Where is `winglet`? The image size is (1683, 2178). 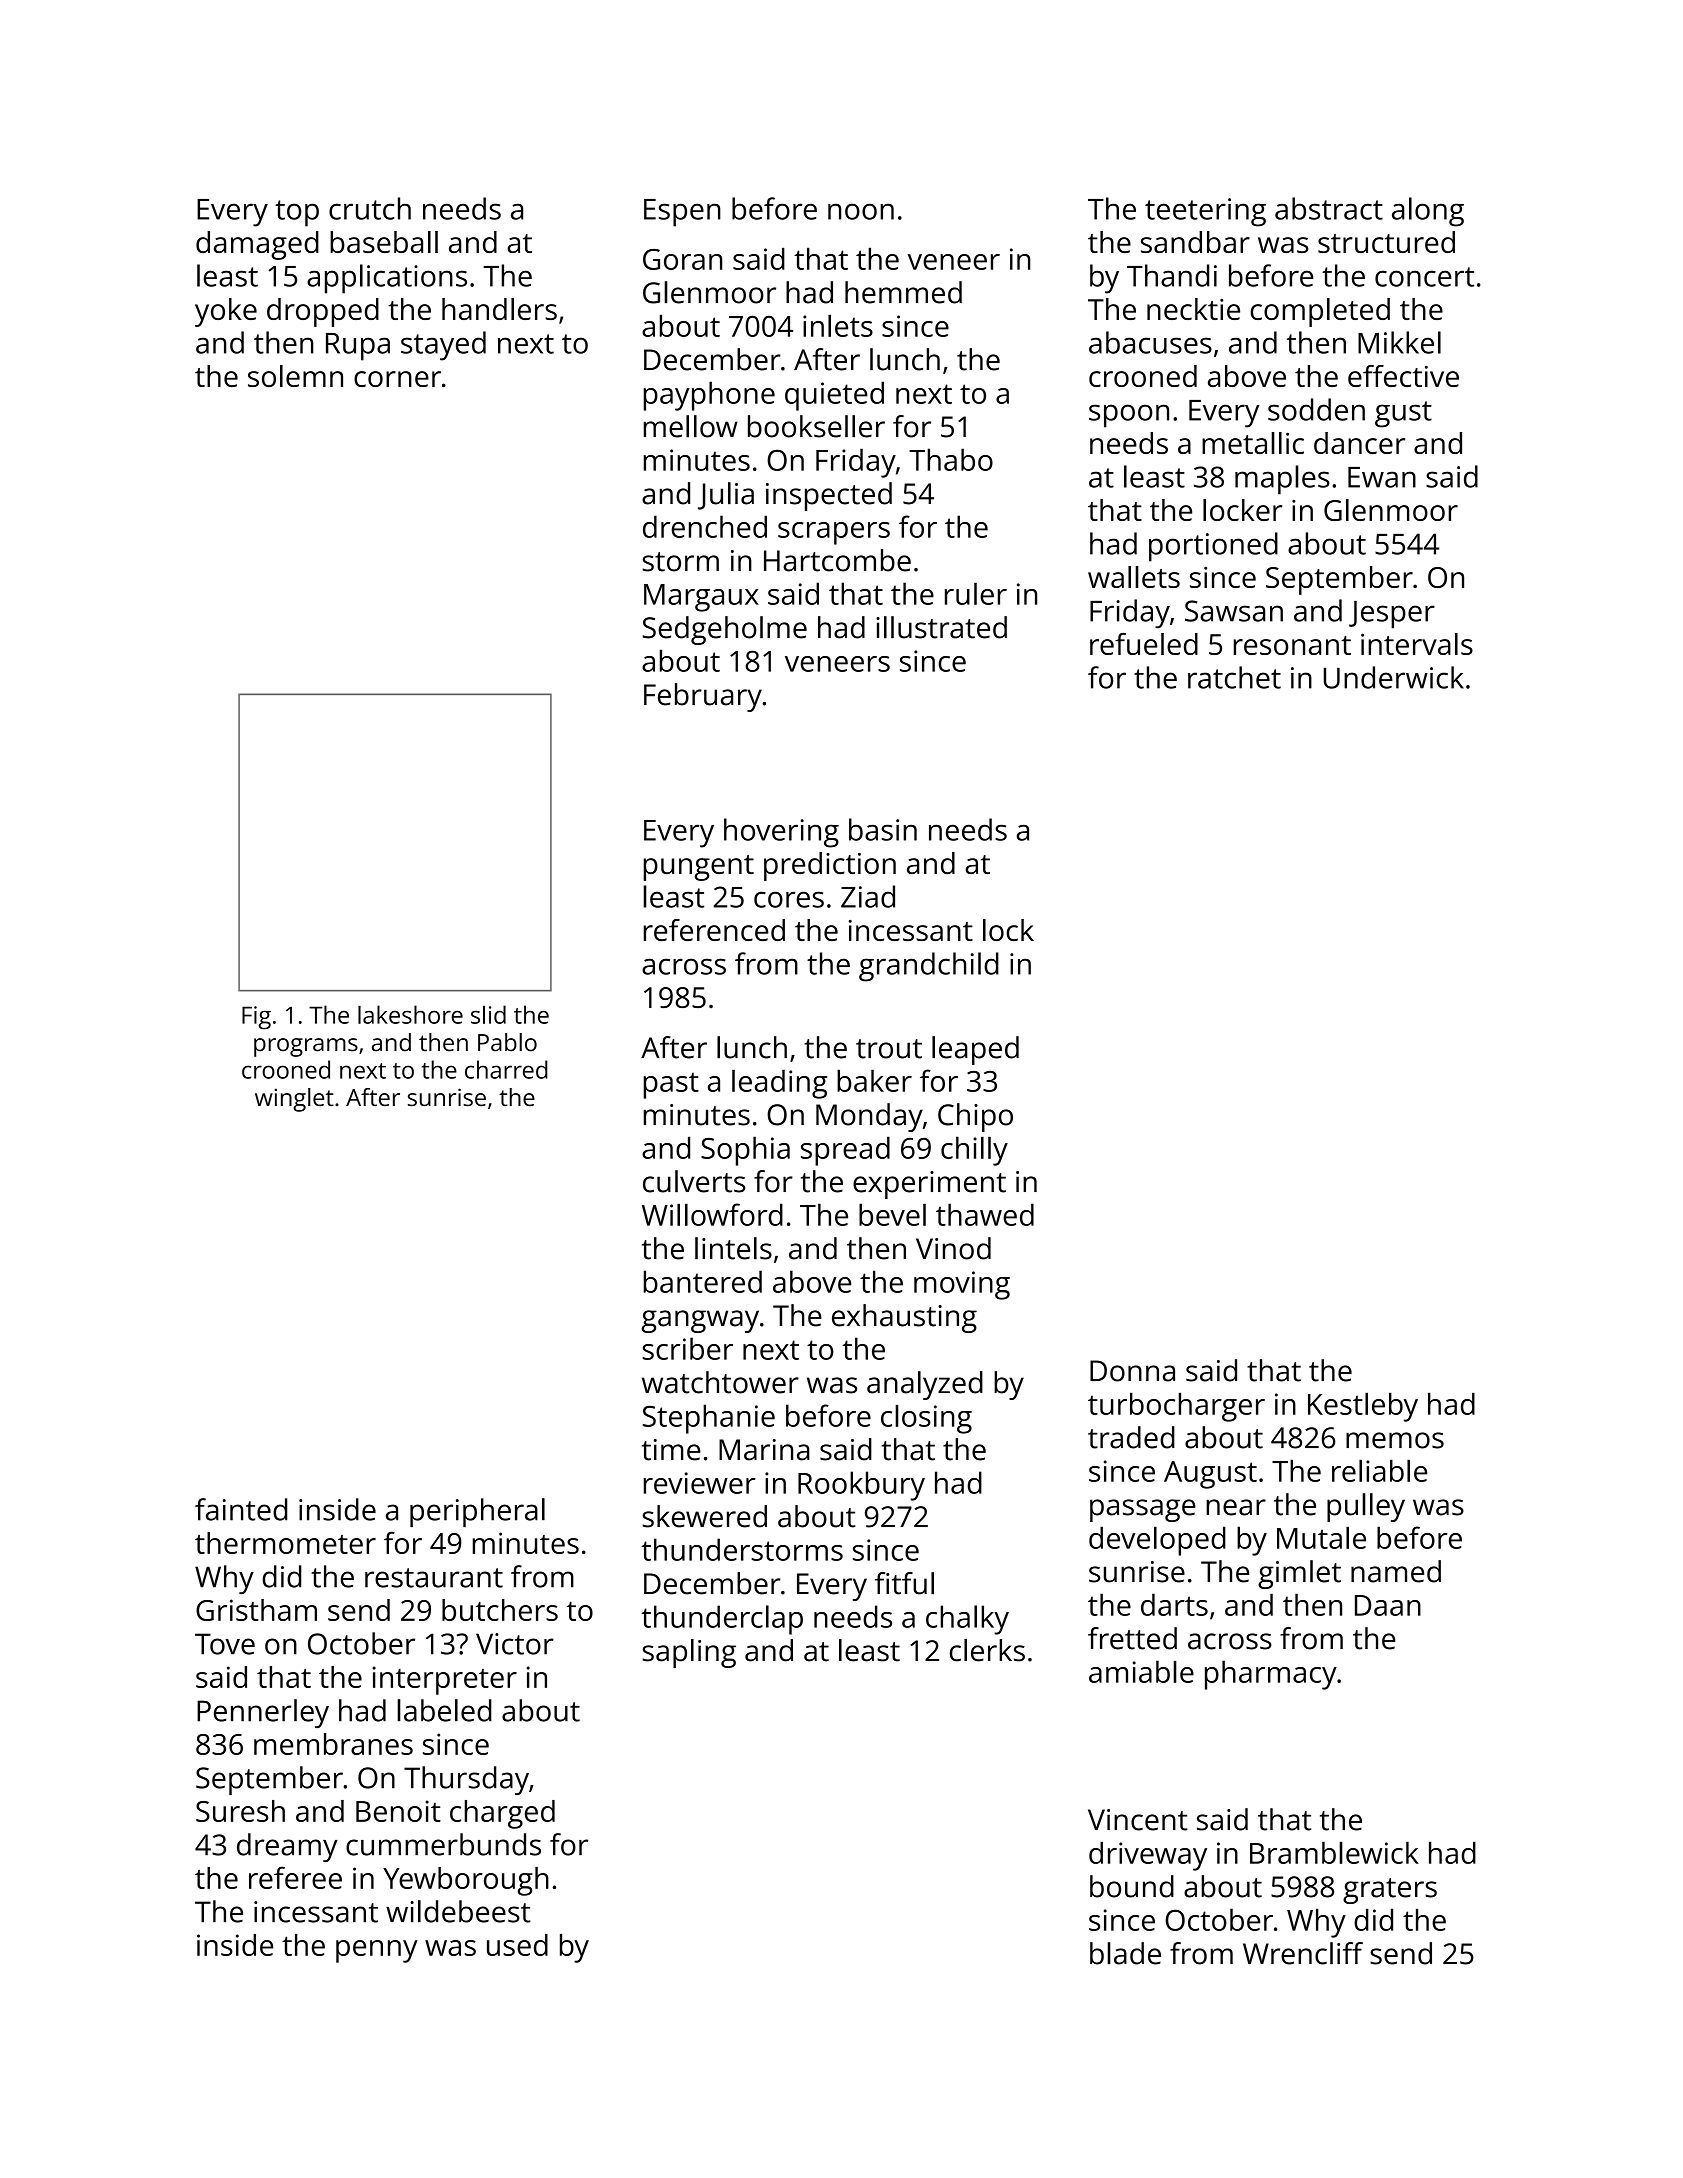
winglet is located at coordinates (294, 1100).
